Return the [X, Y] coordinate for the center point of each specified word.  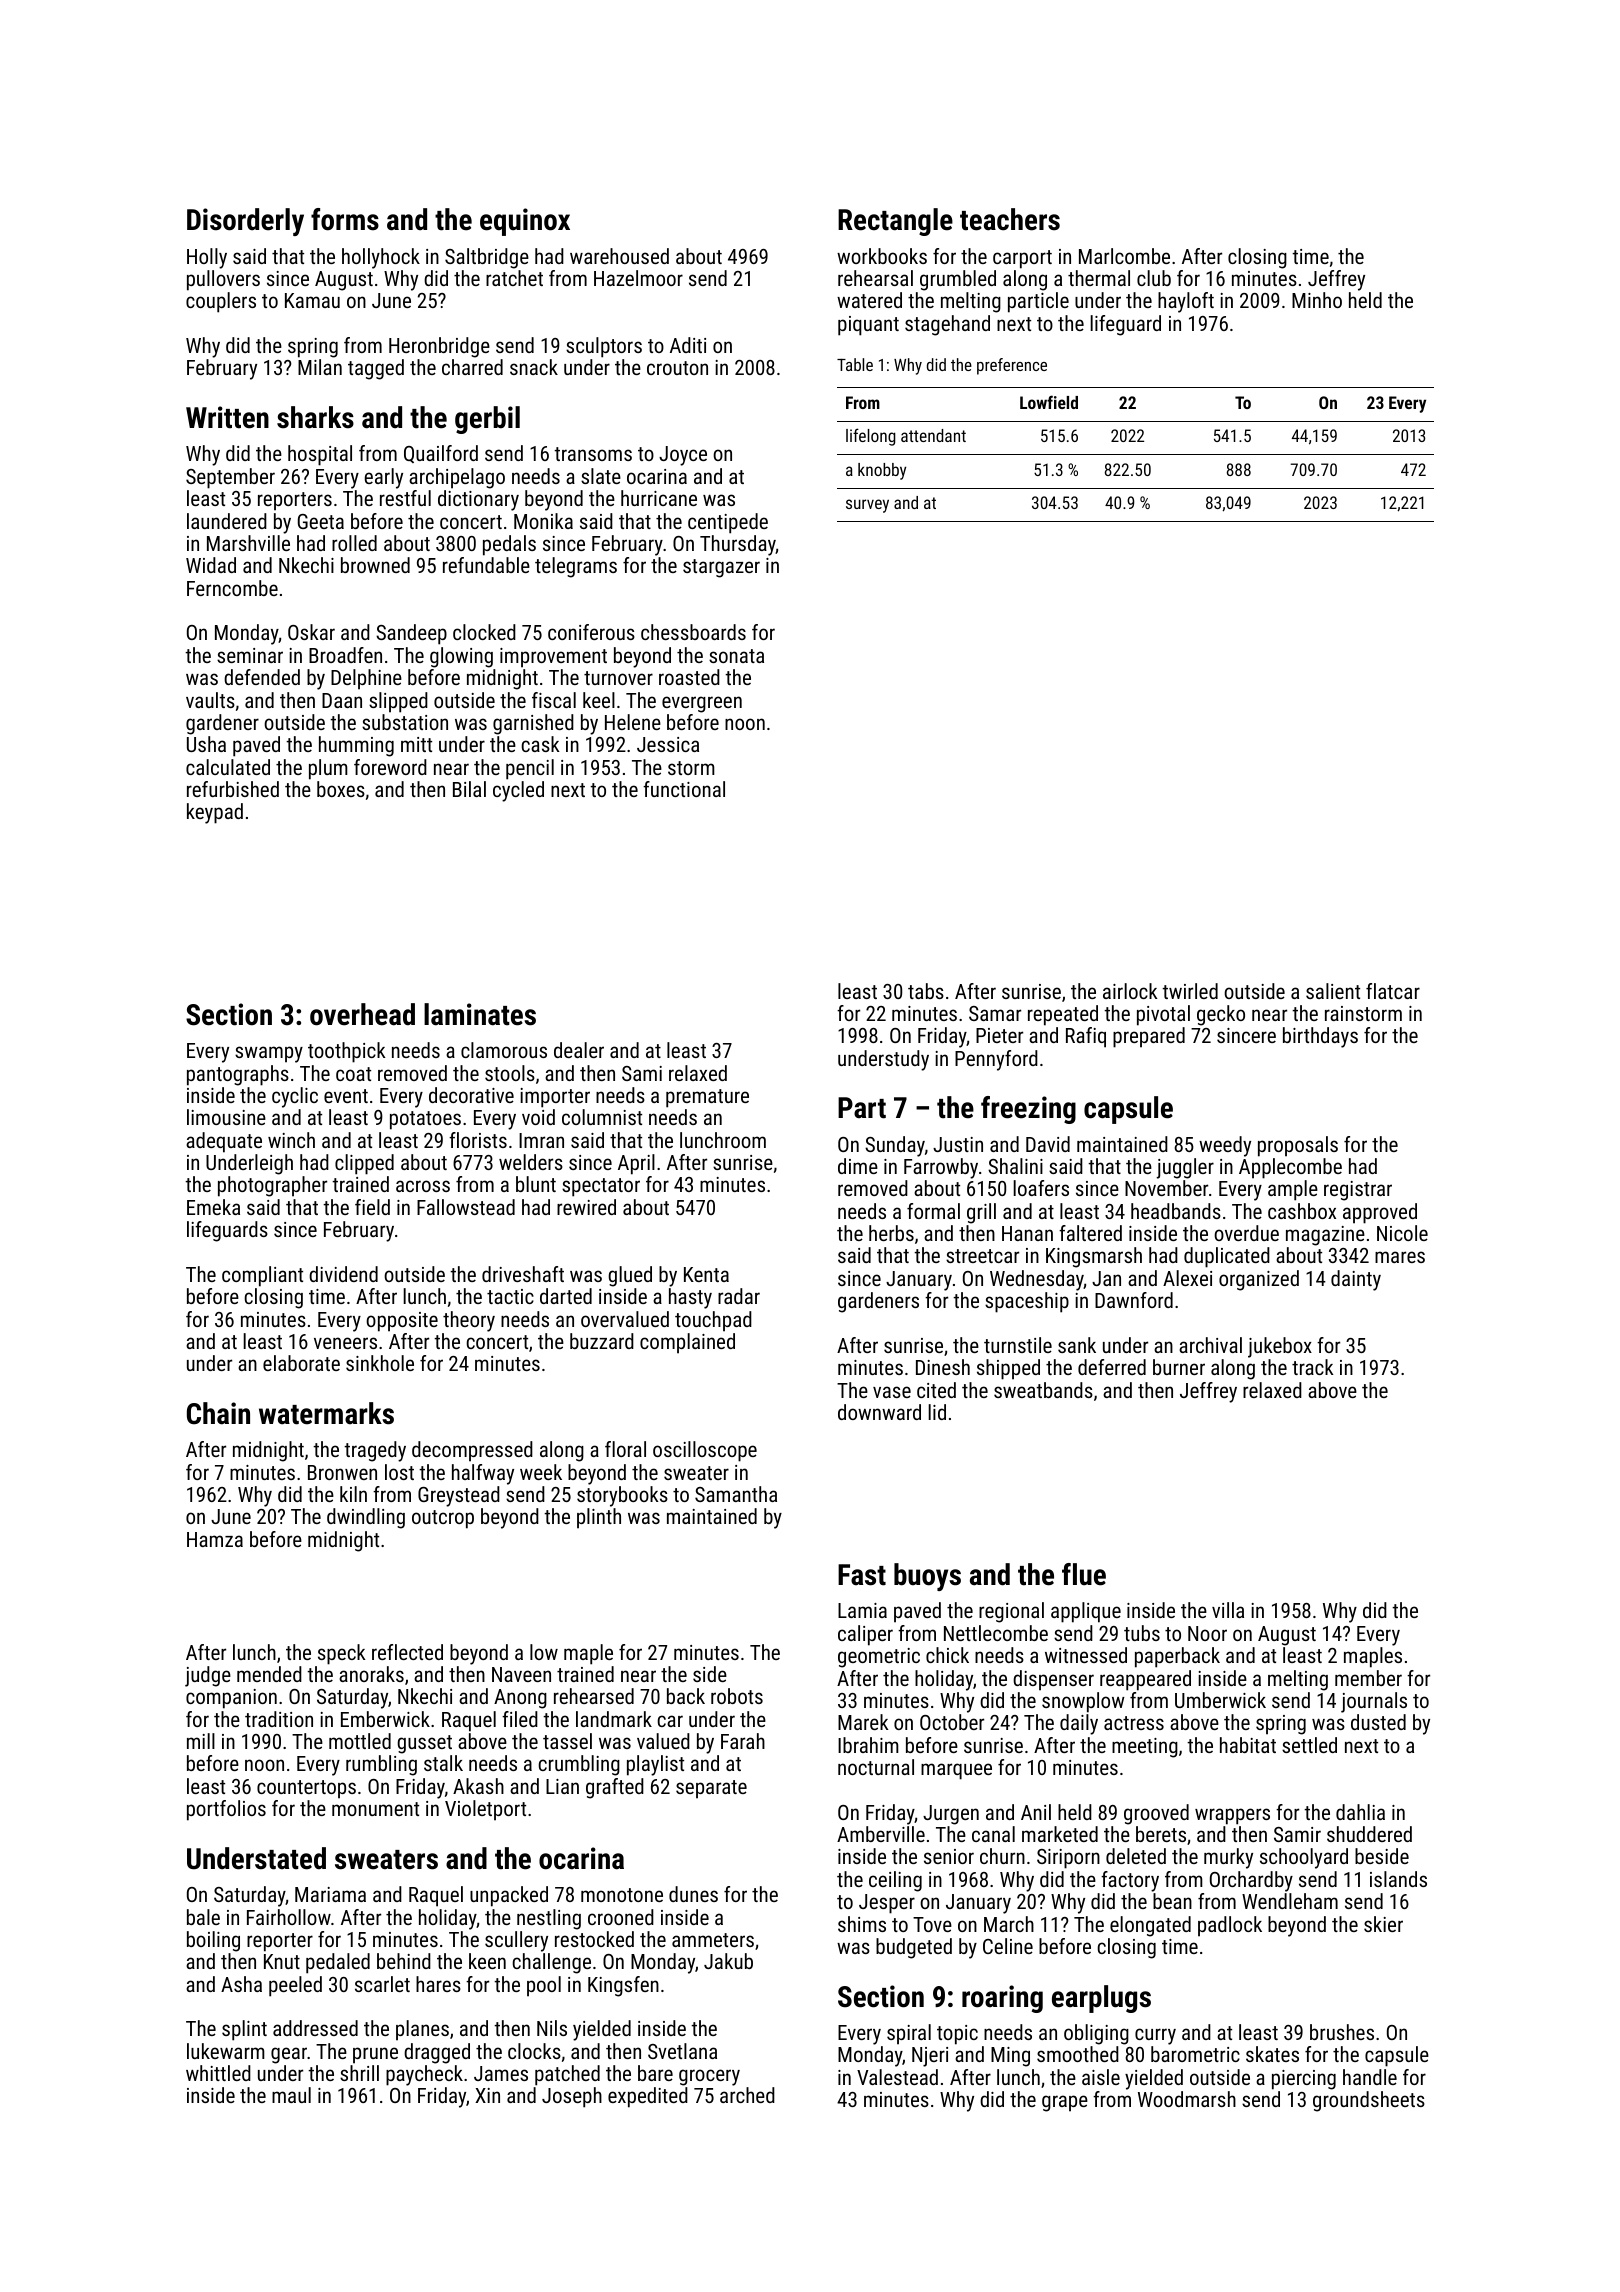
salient [1333, 991]
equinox [525, 222]
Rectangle [895, 222]
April [636, 1164]
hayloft [1186, 302]
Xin [487, 2095]
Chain [218, 1413]
